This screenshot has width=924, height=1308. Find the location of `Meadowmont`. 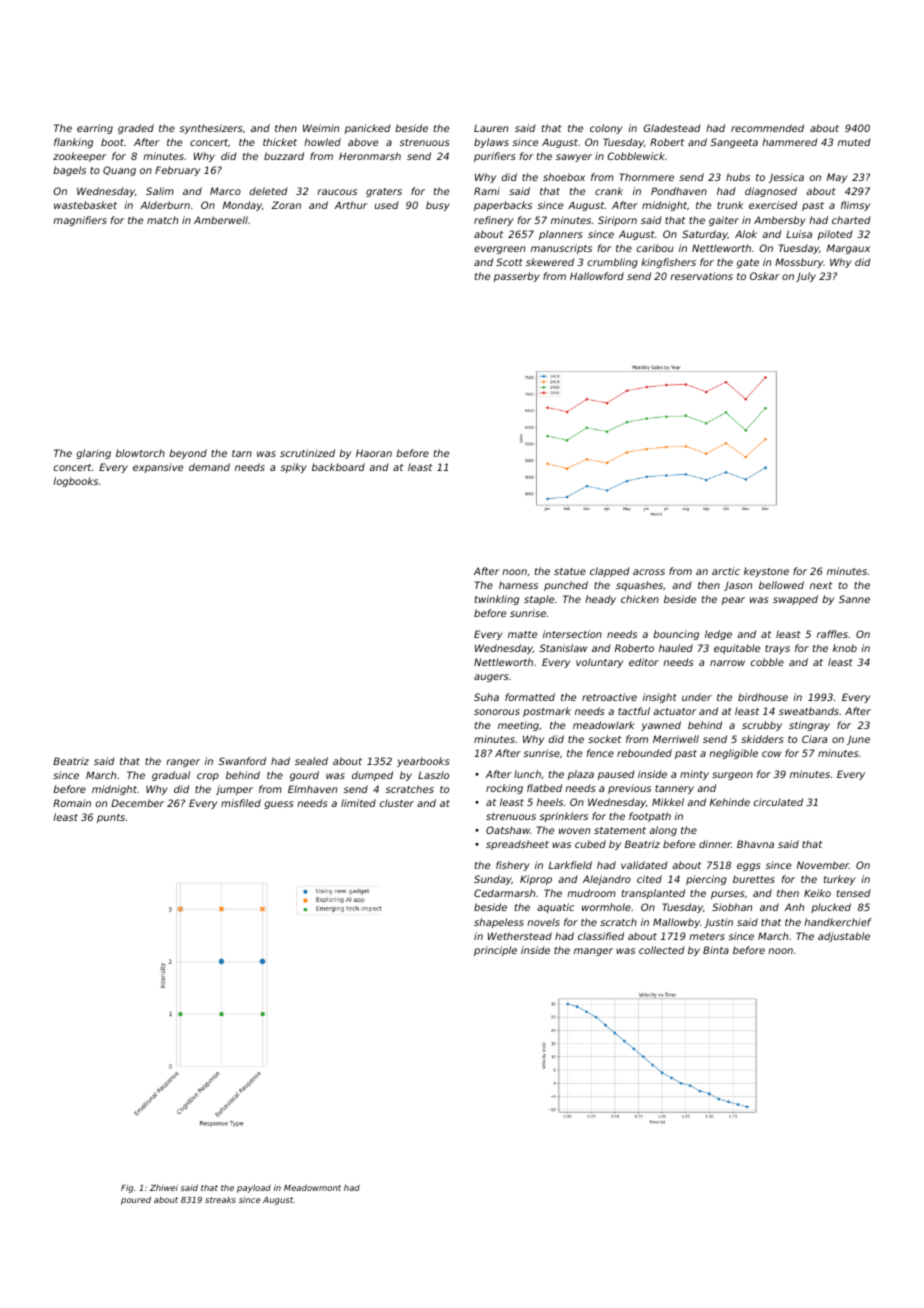

Meadowmont is located at coordinates (312, 1187).
